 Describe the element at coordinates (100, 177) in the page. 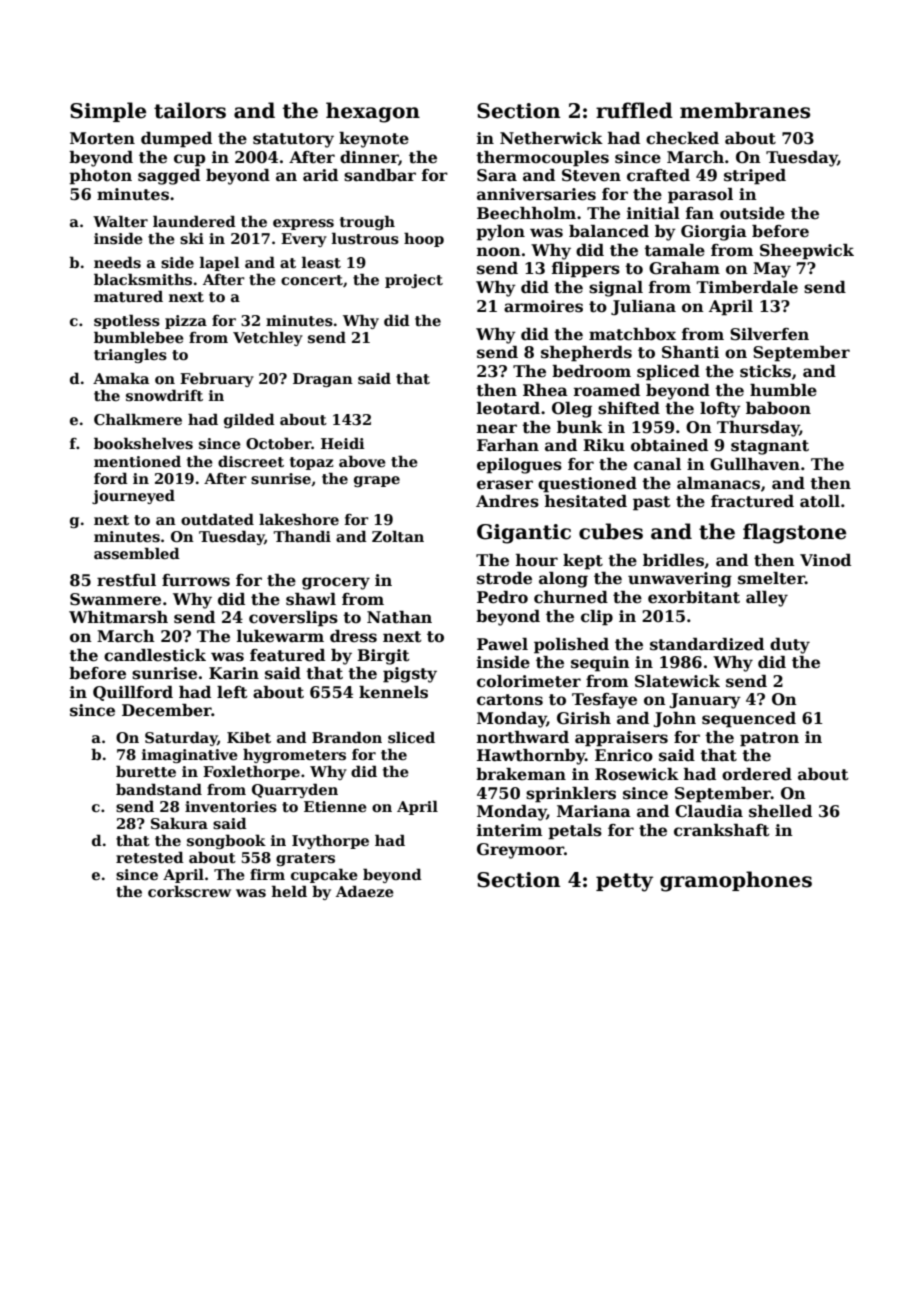

I see `photon` at that location.
